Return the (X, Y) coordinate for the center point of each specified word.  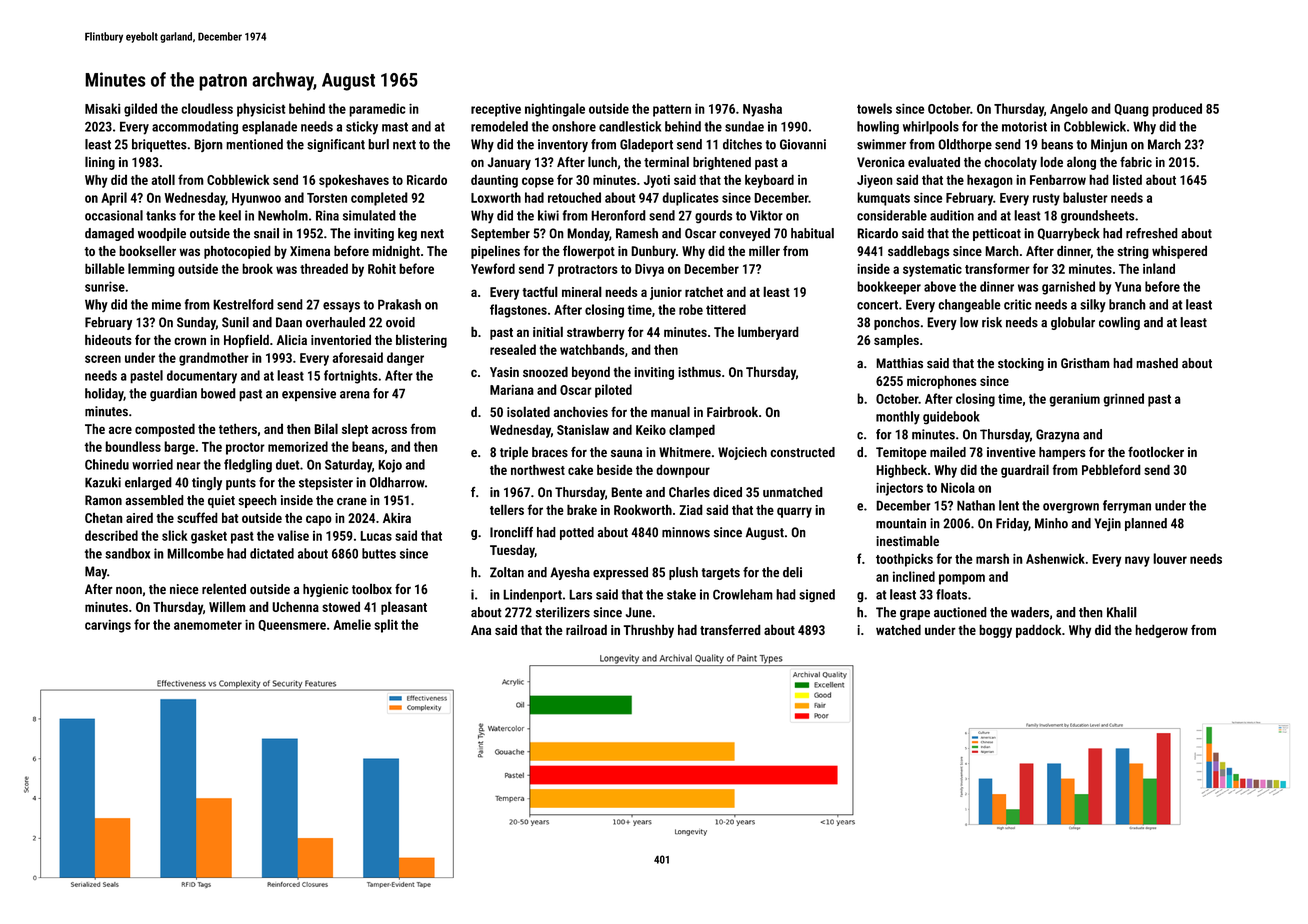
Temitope (901, 453)
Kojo (390, 466)
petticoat (997, 234)
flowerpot (589, 252)
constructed (803, 452)
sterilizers (563, 612)
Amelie (352, 624)
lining (100, 163)
